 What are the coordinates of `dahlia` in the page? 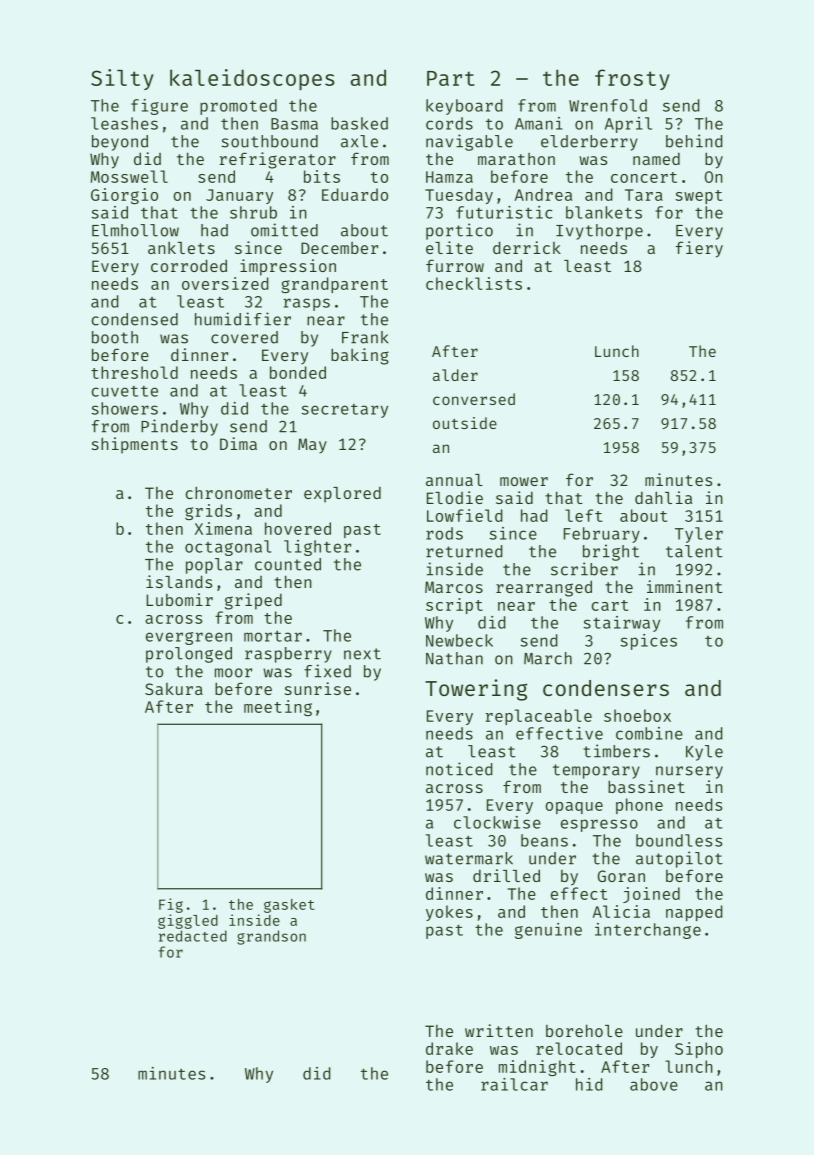 It's located at (663, 497).
